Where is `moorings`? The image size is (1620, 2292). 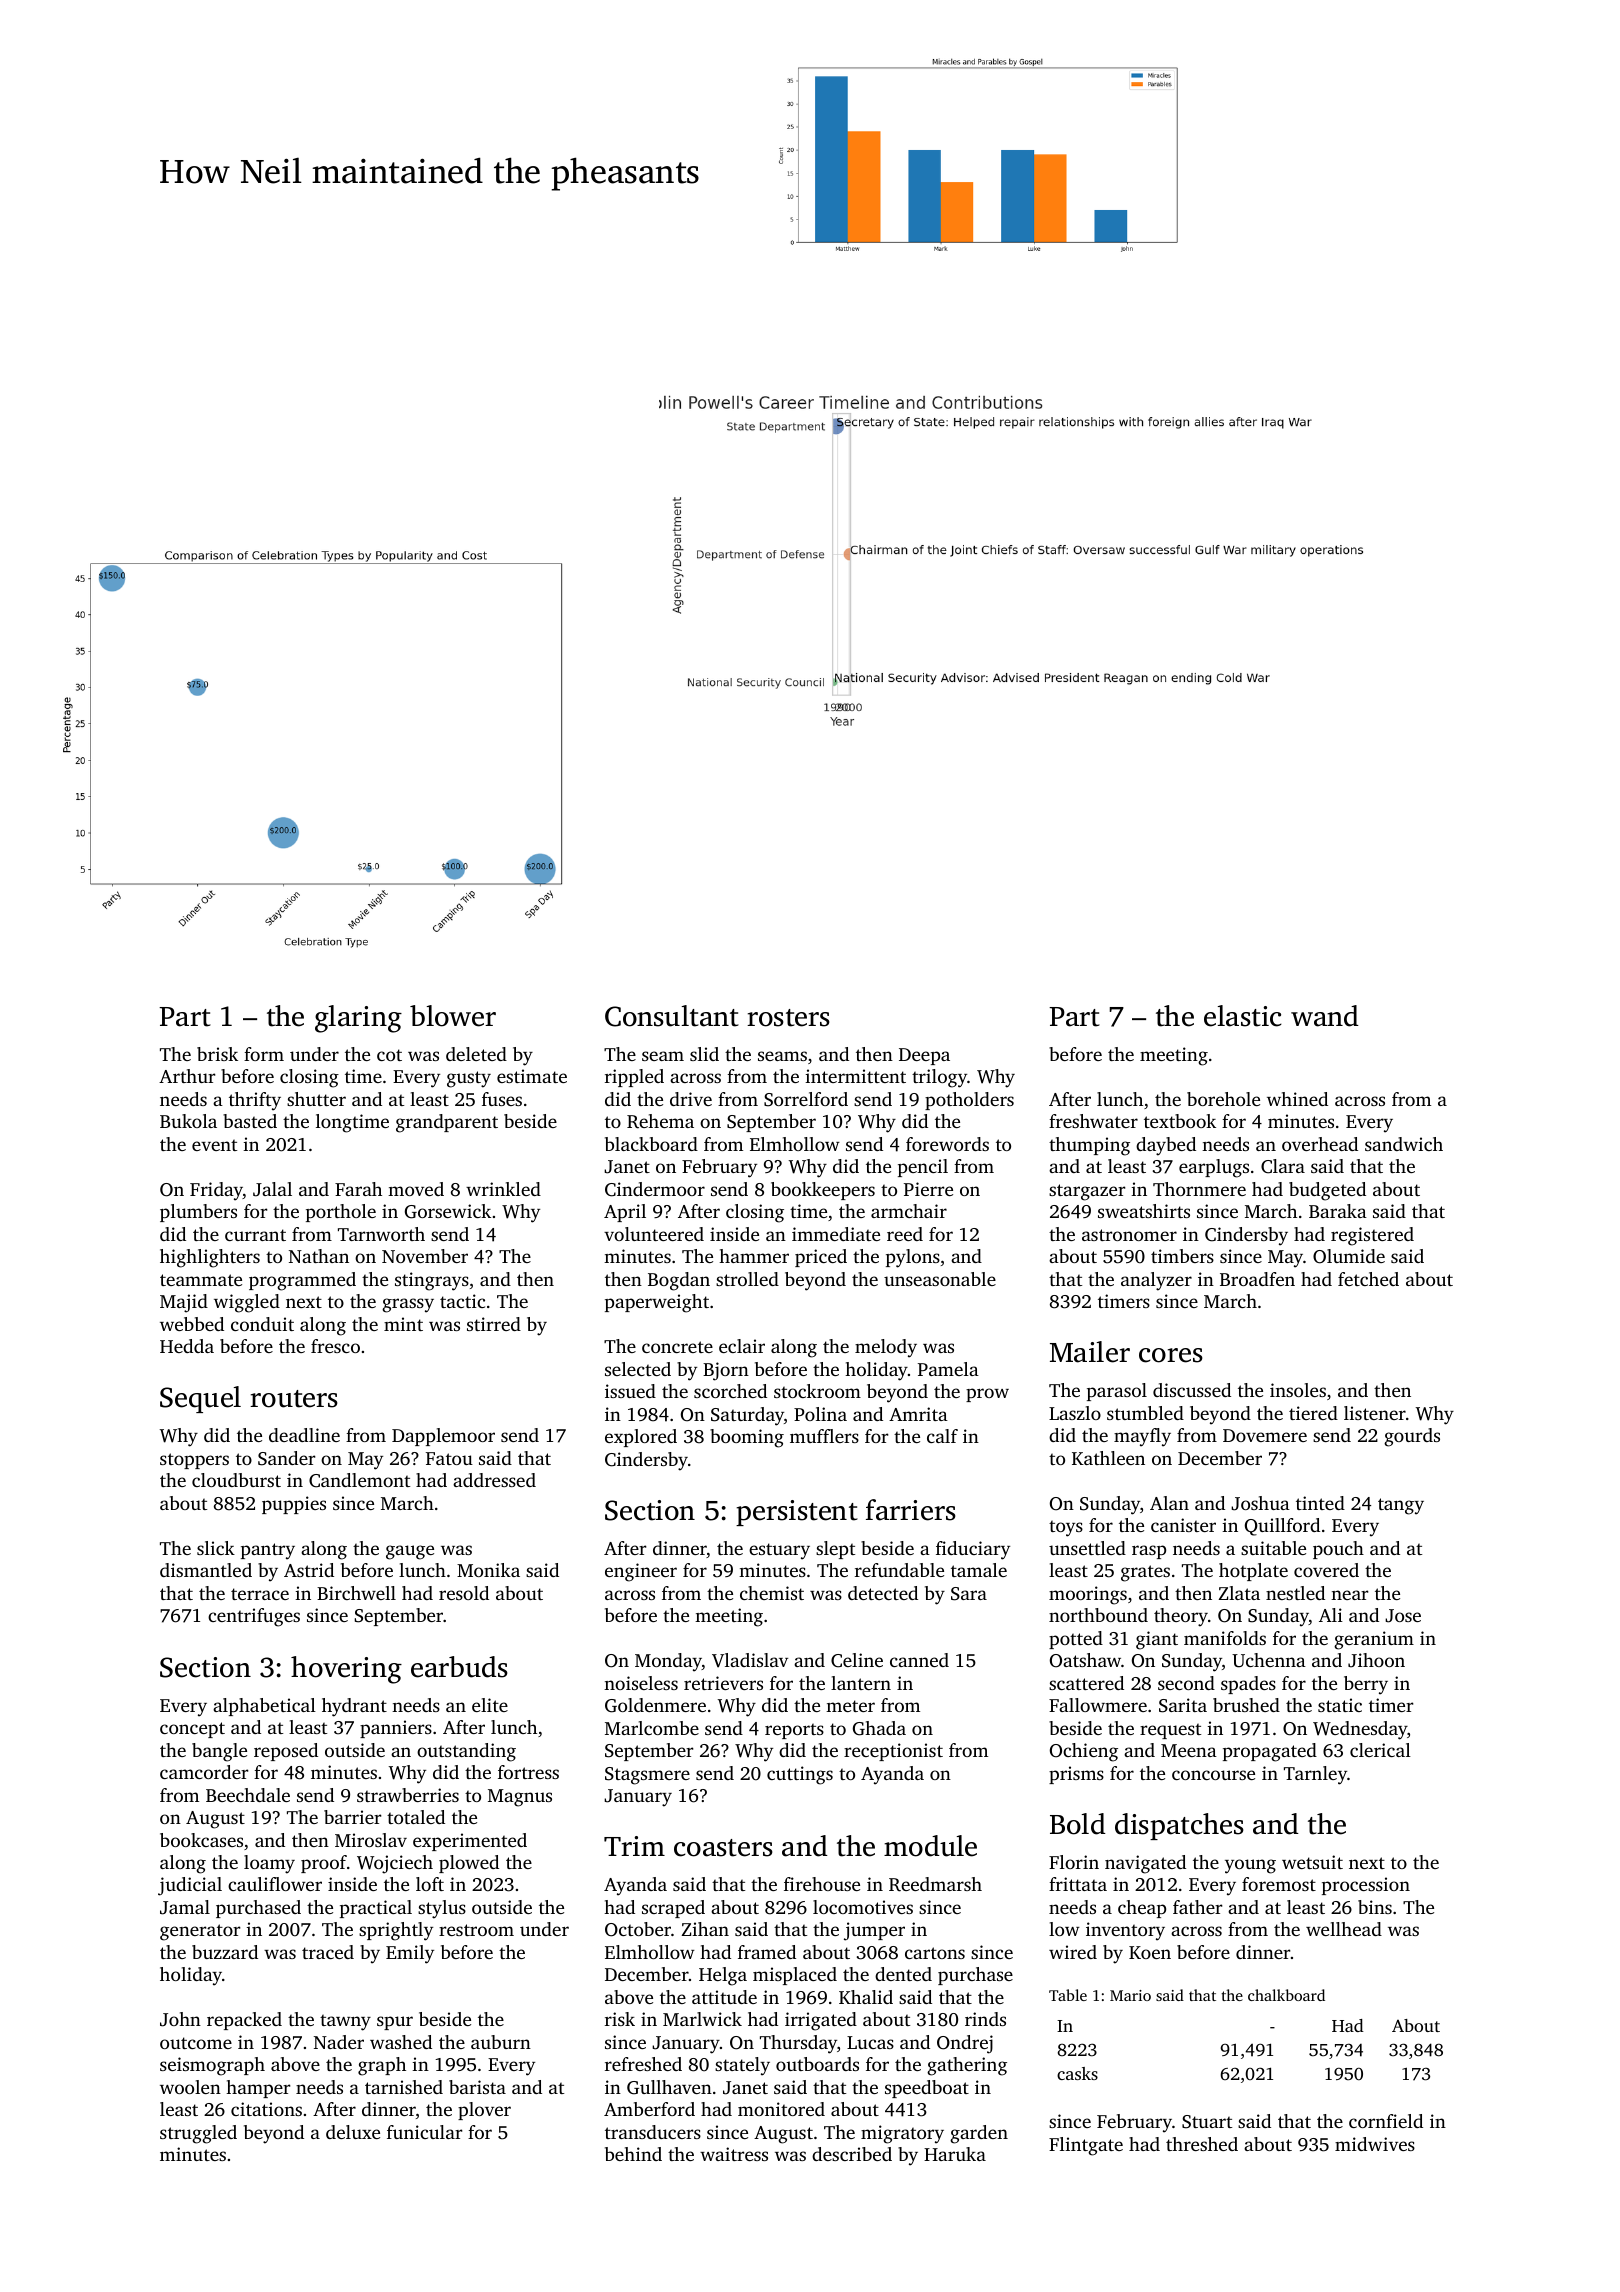 moorings is located at coordinates (1088, 1595).
